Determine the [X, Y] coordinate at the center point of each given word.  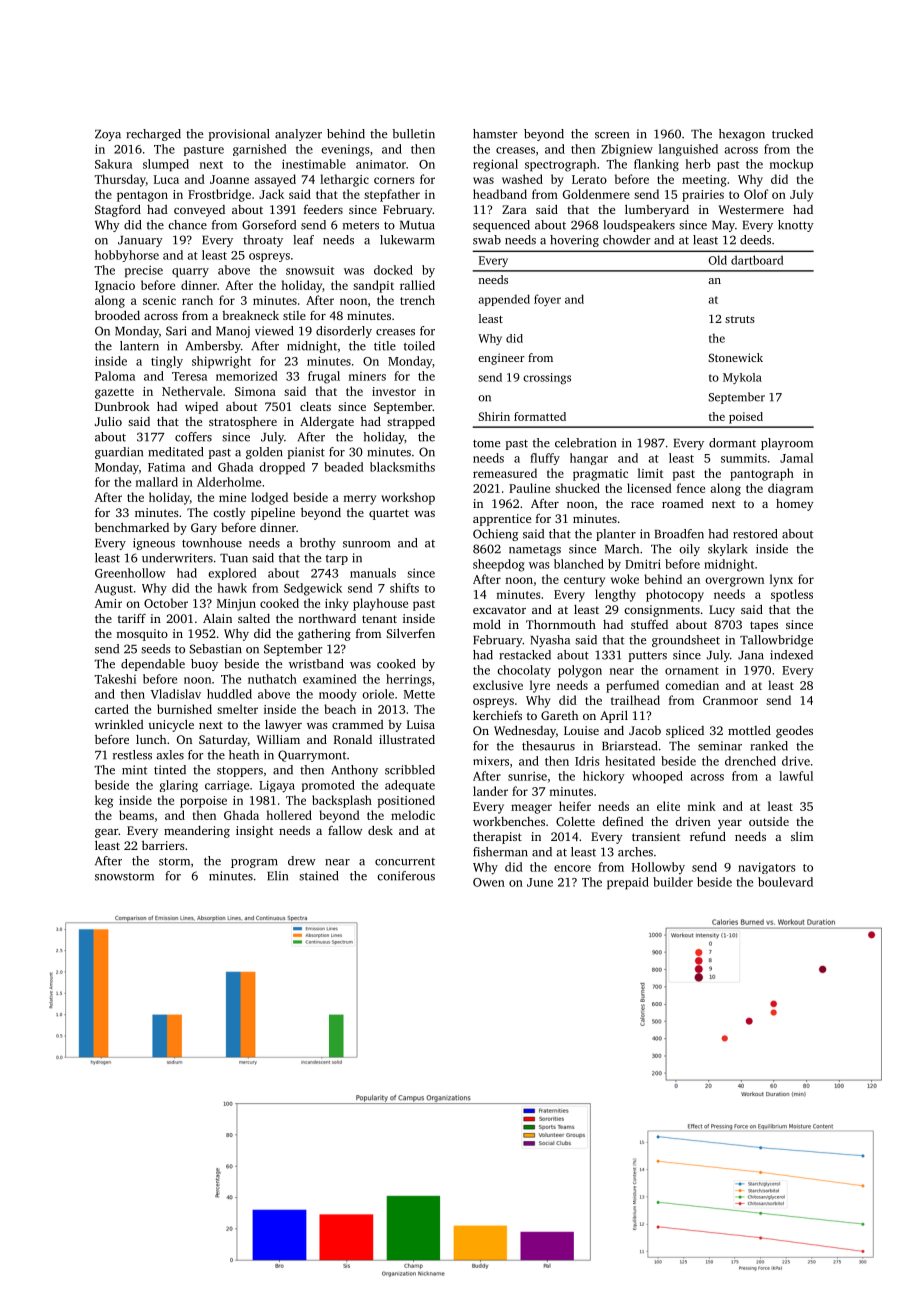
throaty [263, 241]
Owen [489, 882]
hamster [495, 134]
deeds [755, 240]
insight [254, 832]
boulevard [785, 882]
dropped [282, 468]
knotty [796, 226]
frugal [324, 377]
